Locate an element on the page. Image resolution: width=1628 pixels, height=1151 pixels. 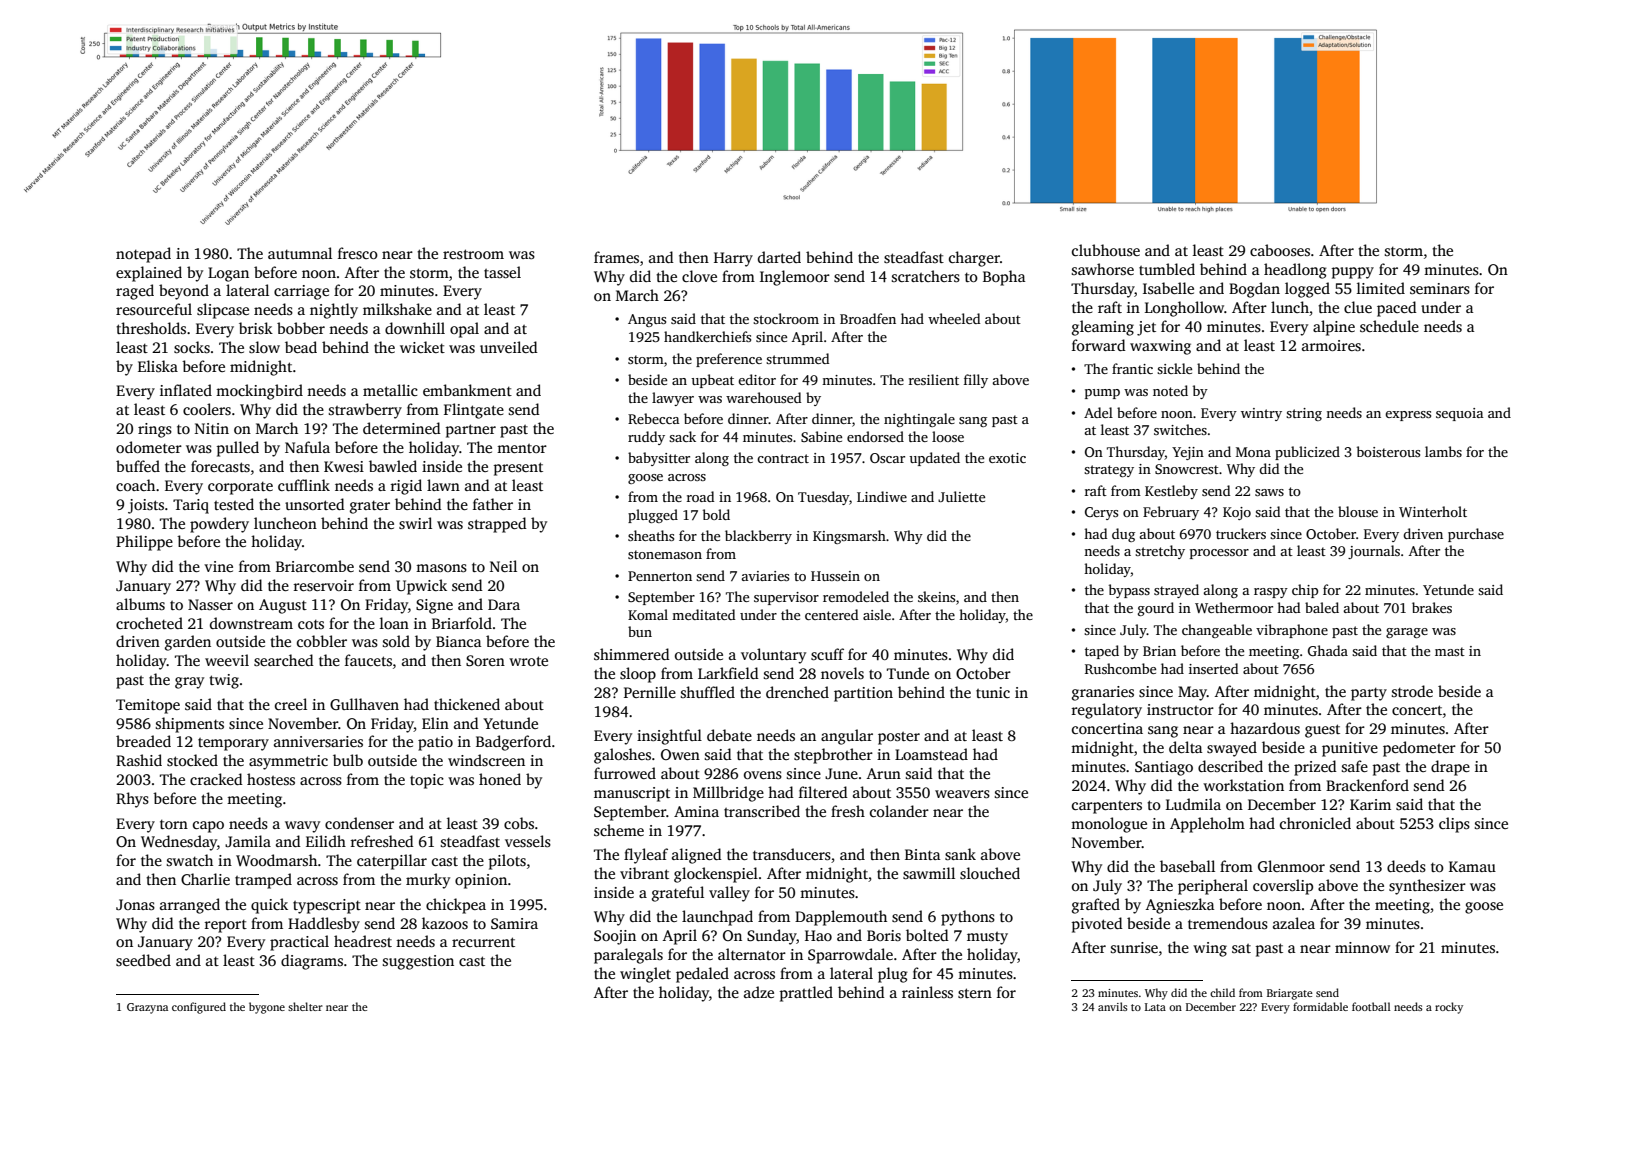
clubhouse is located at coordinates (1106, 250).
